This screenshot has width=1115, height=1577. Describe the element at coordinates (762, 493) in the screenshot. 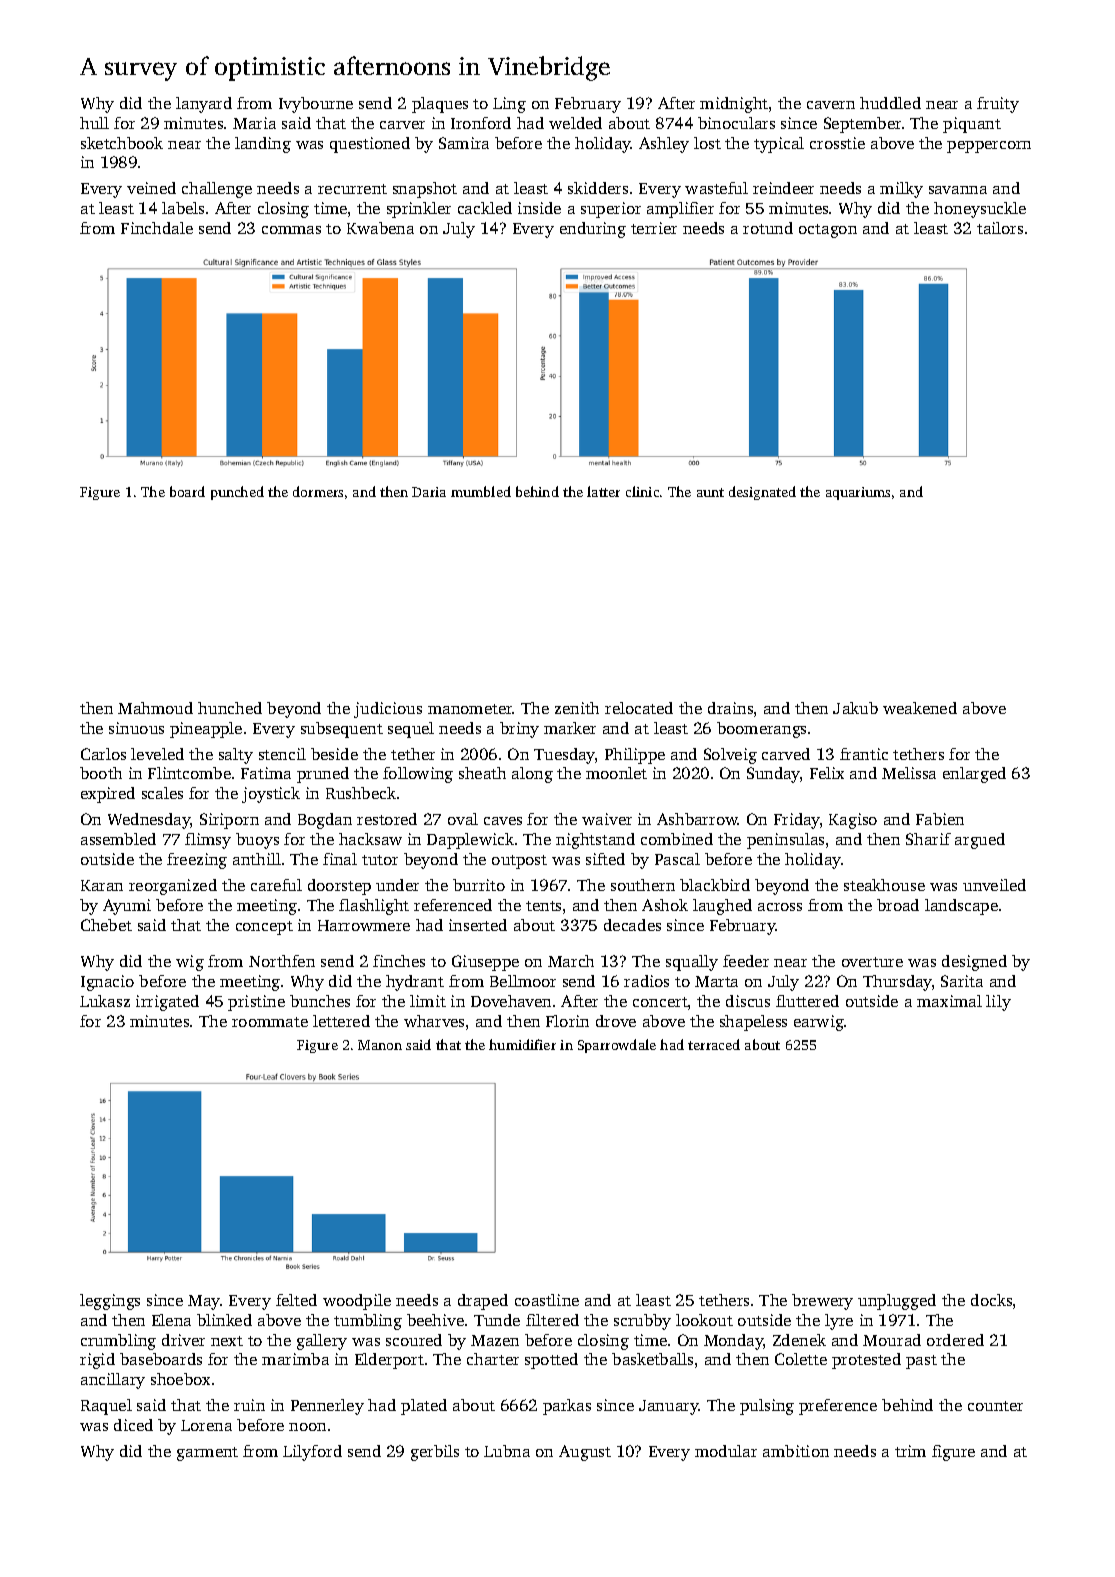

I see `designated` at that location.
